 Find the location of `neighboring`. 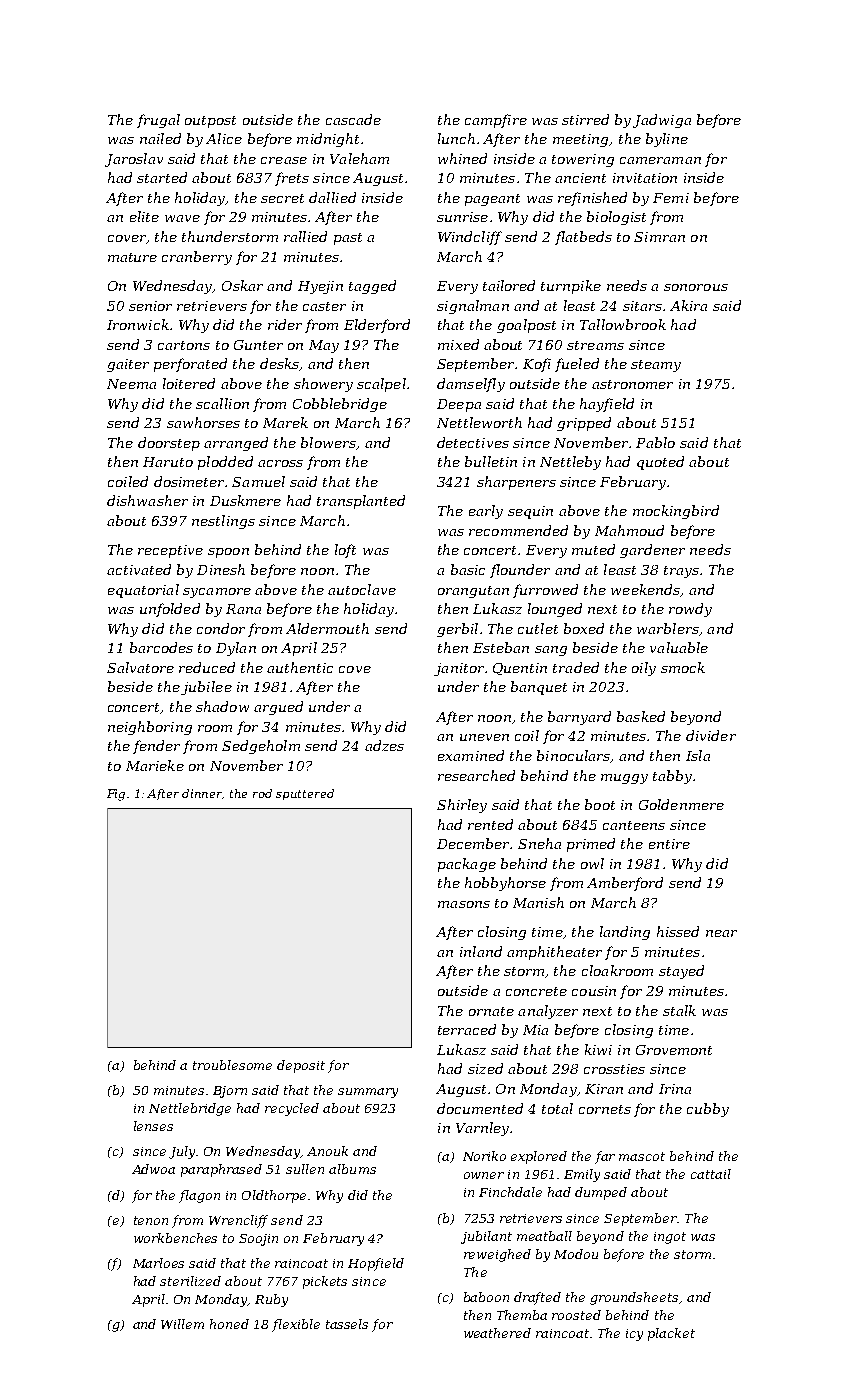

neighboring is located at coordinates (150, 728).
